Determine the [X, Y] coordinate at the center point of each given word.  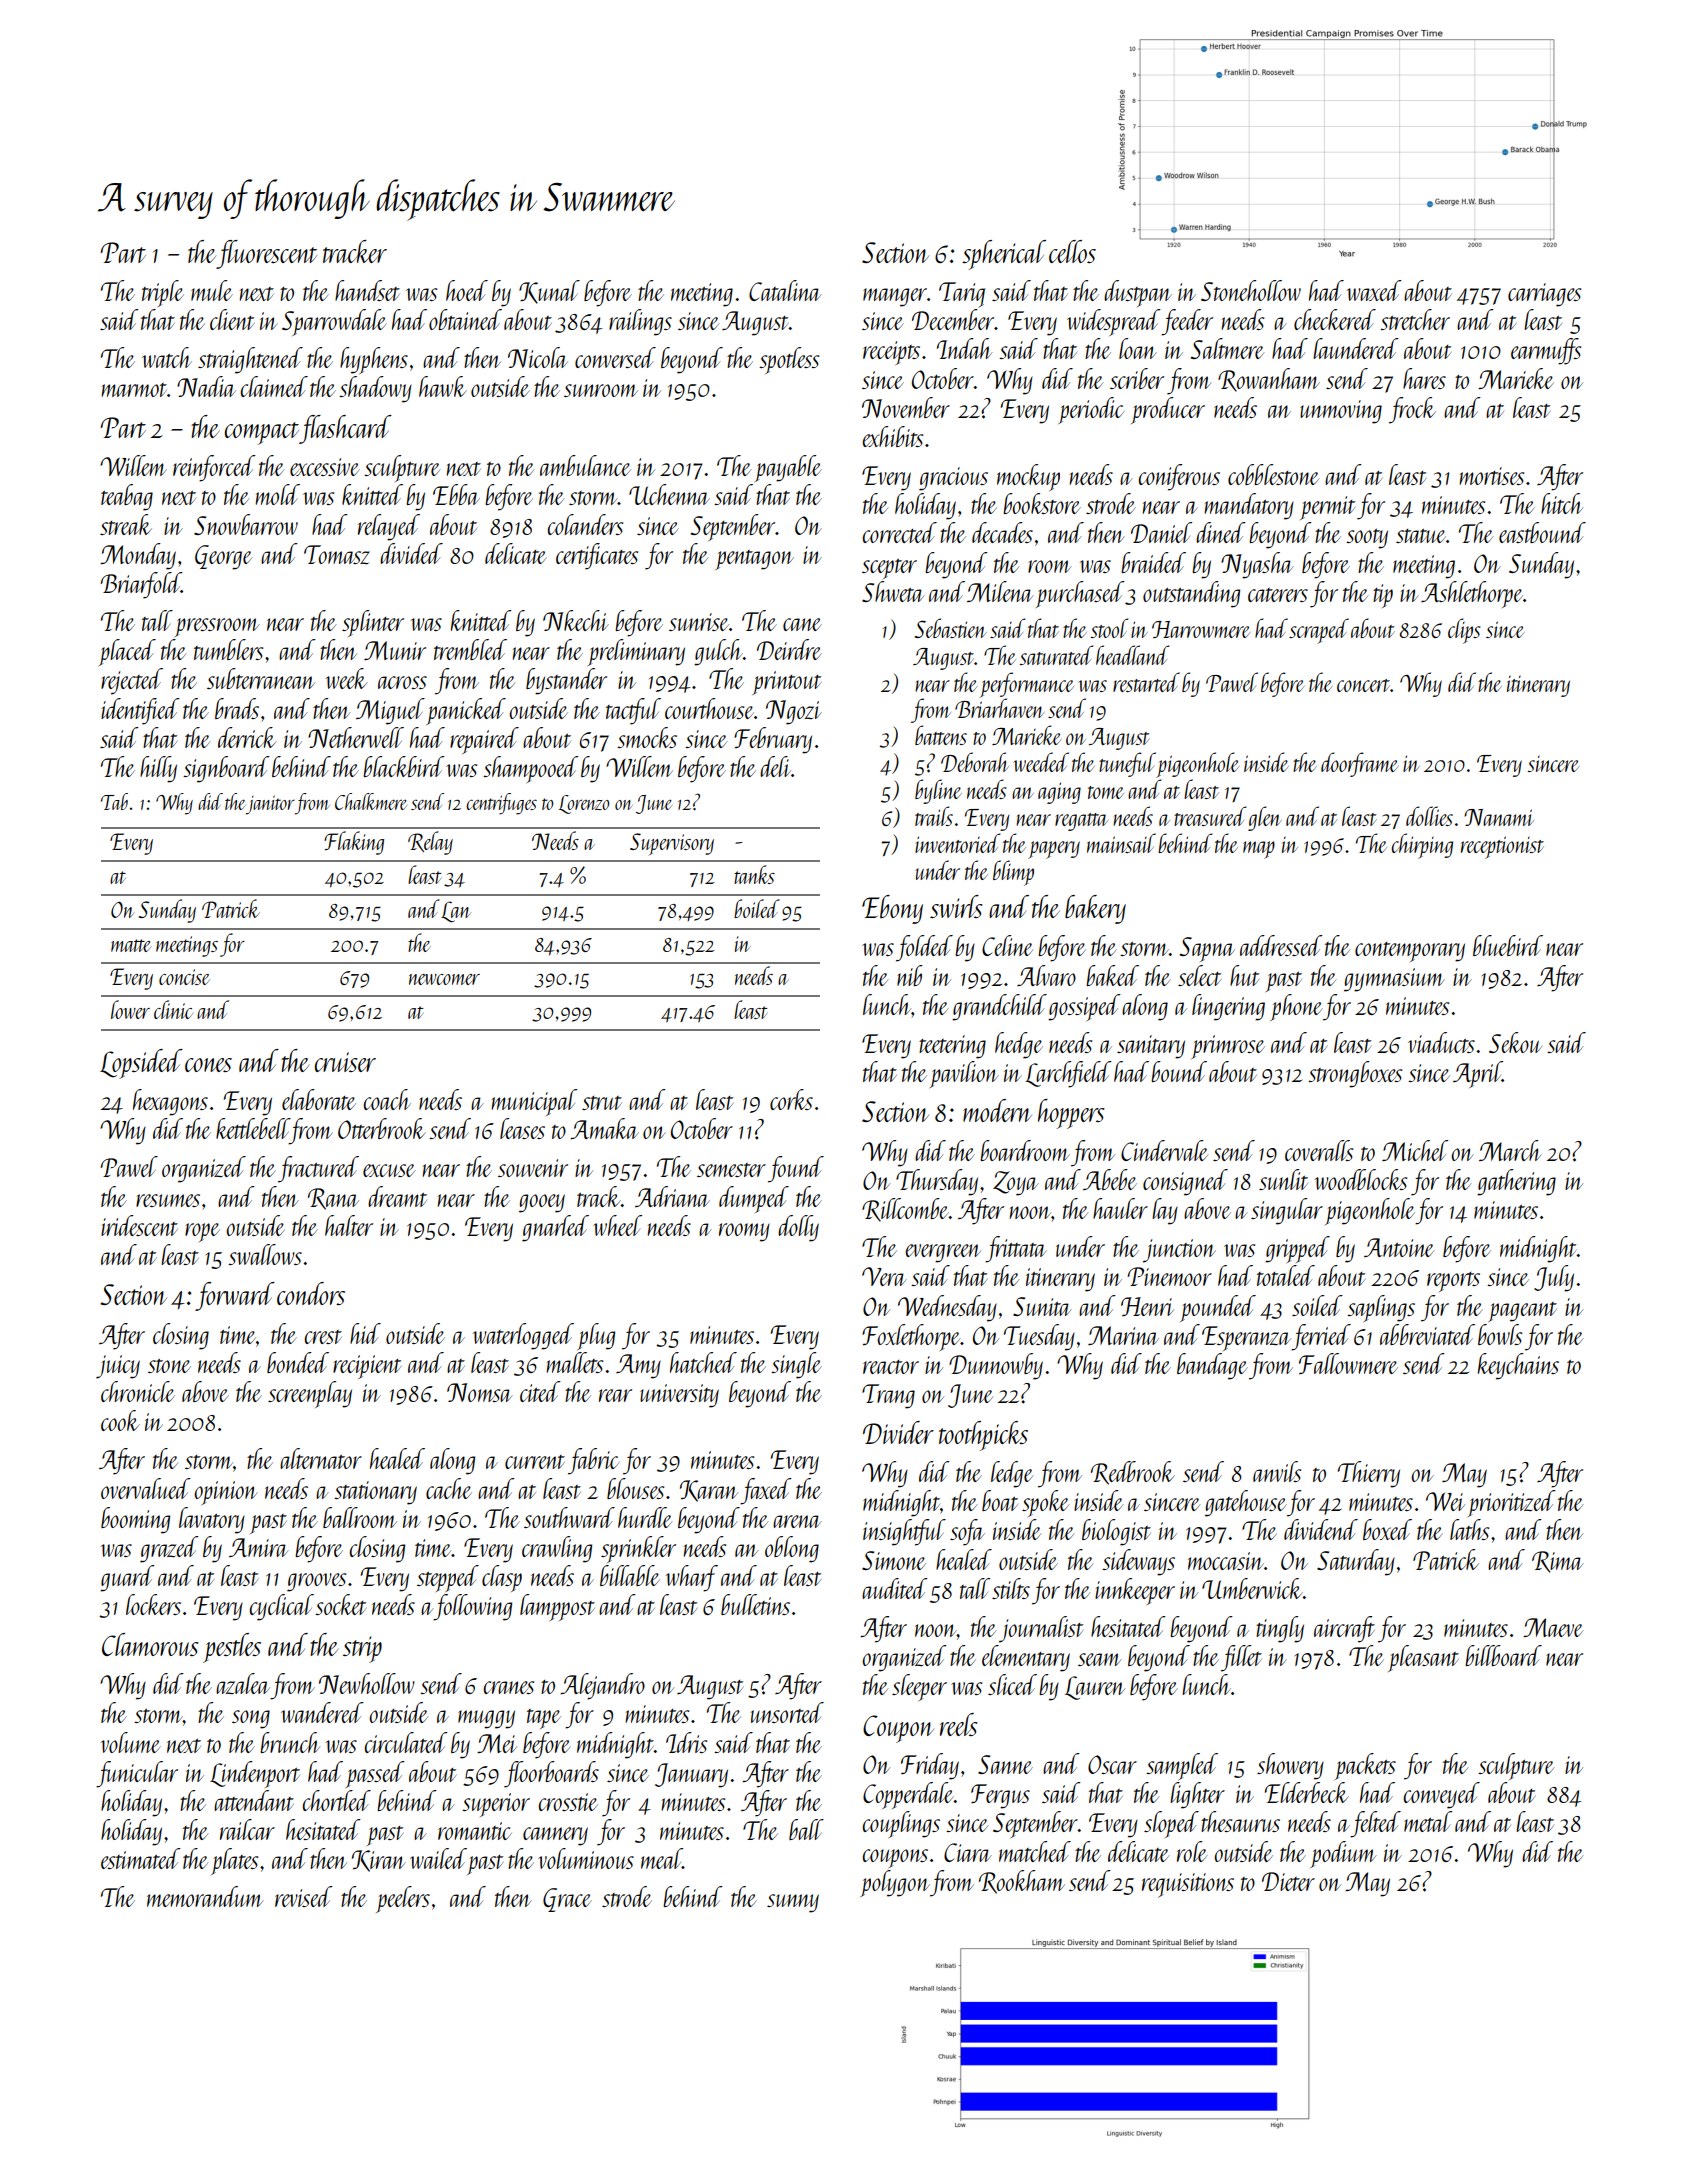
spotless [789, 360]
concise [184, 977]
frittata [1016, 1249]
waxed [1374, 290]
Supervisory [672, 844]
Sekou [1515, 1042]
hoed [467, 290]
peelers [403, 1899]
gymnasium [1394, 980]
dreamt [397, 1196]
